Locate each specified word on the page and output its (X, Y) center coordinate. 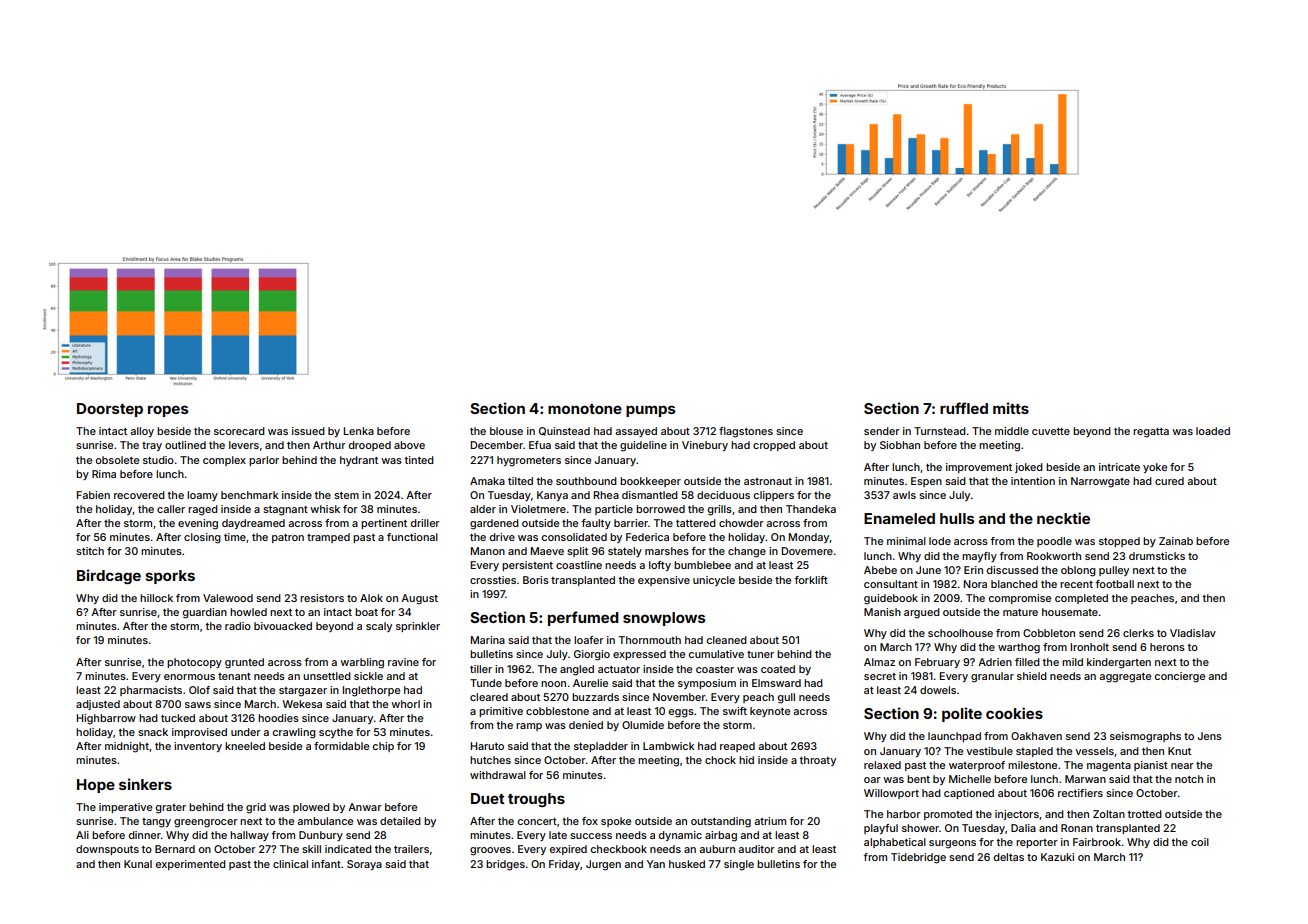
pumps (650, 411)
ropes (168, 411)
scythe (336, 733)
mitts (1011, 408)
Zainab (1176, 541)
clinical (290, 864)
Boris (536, 580)
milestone (1032, 765)
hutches (490, 760)
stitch (90, 551)
